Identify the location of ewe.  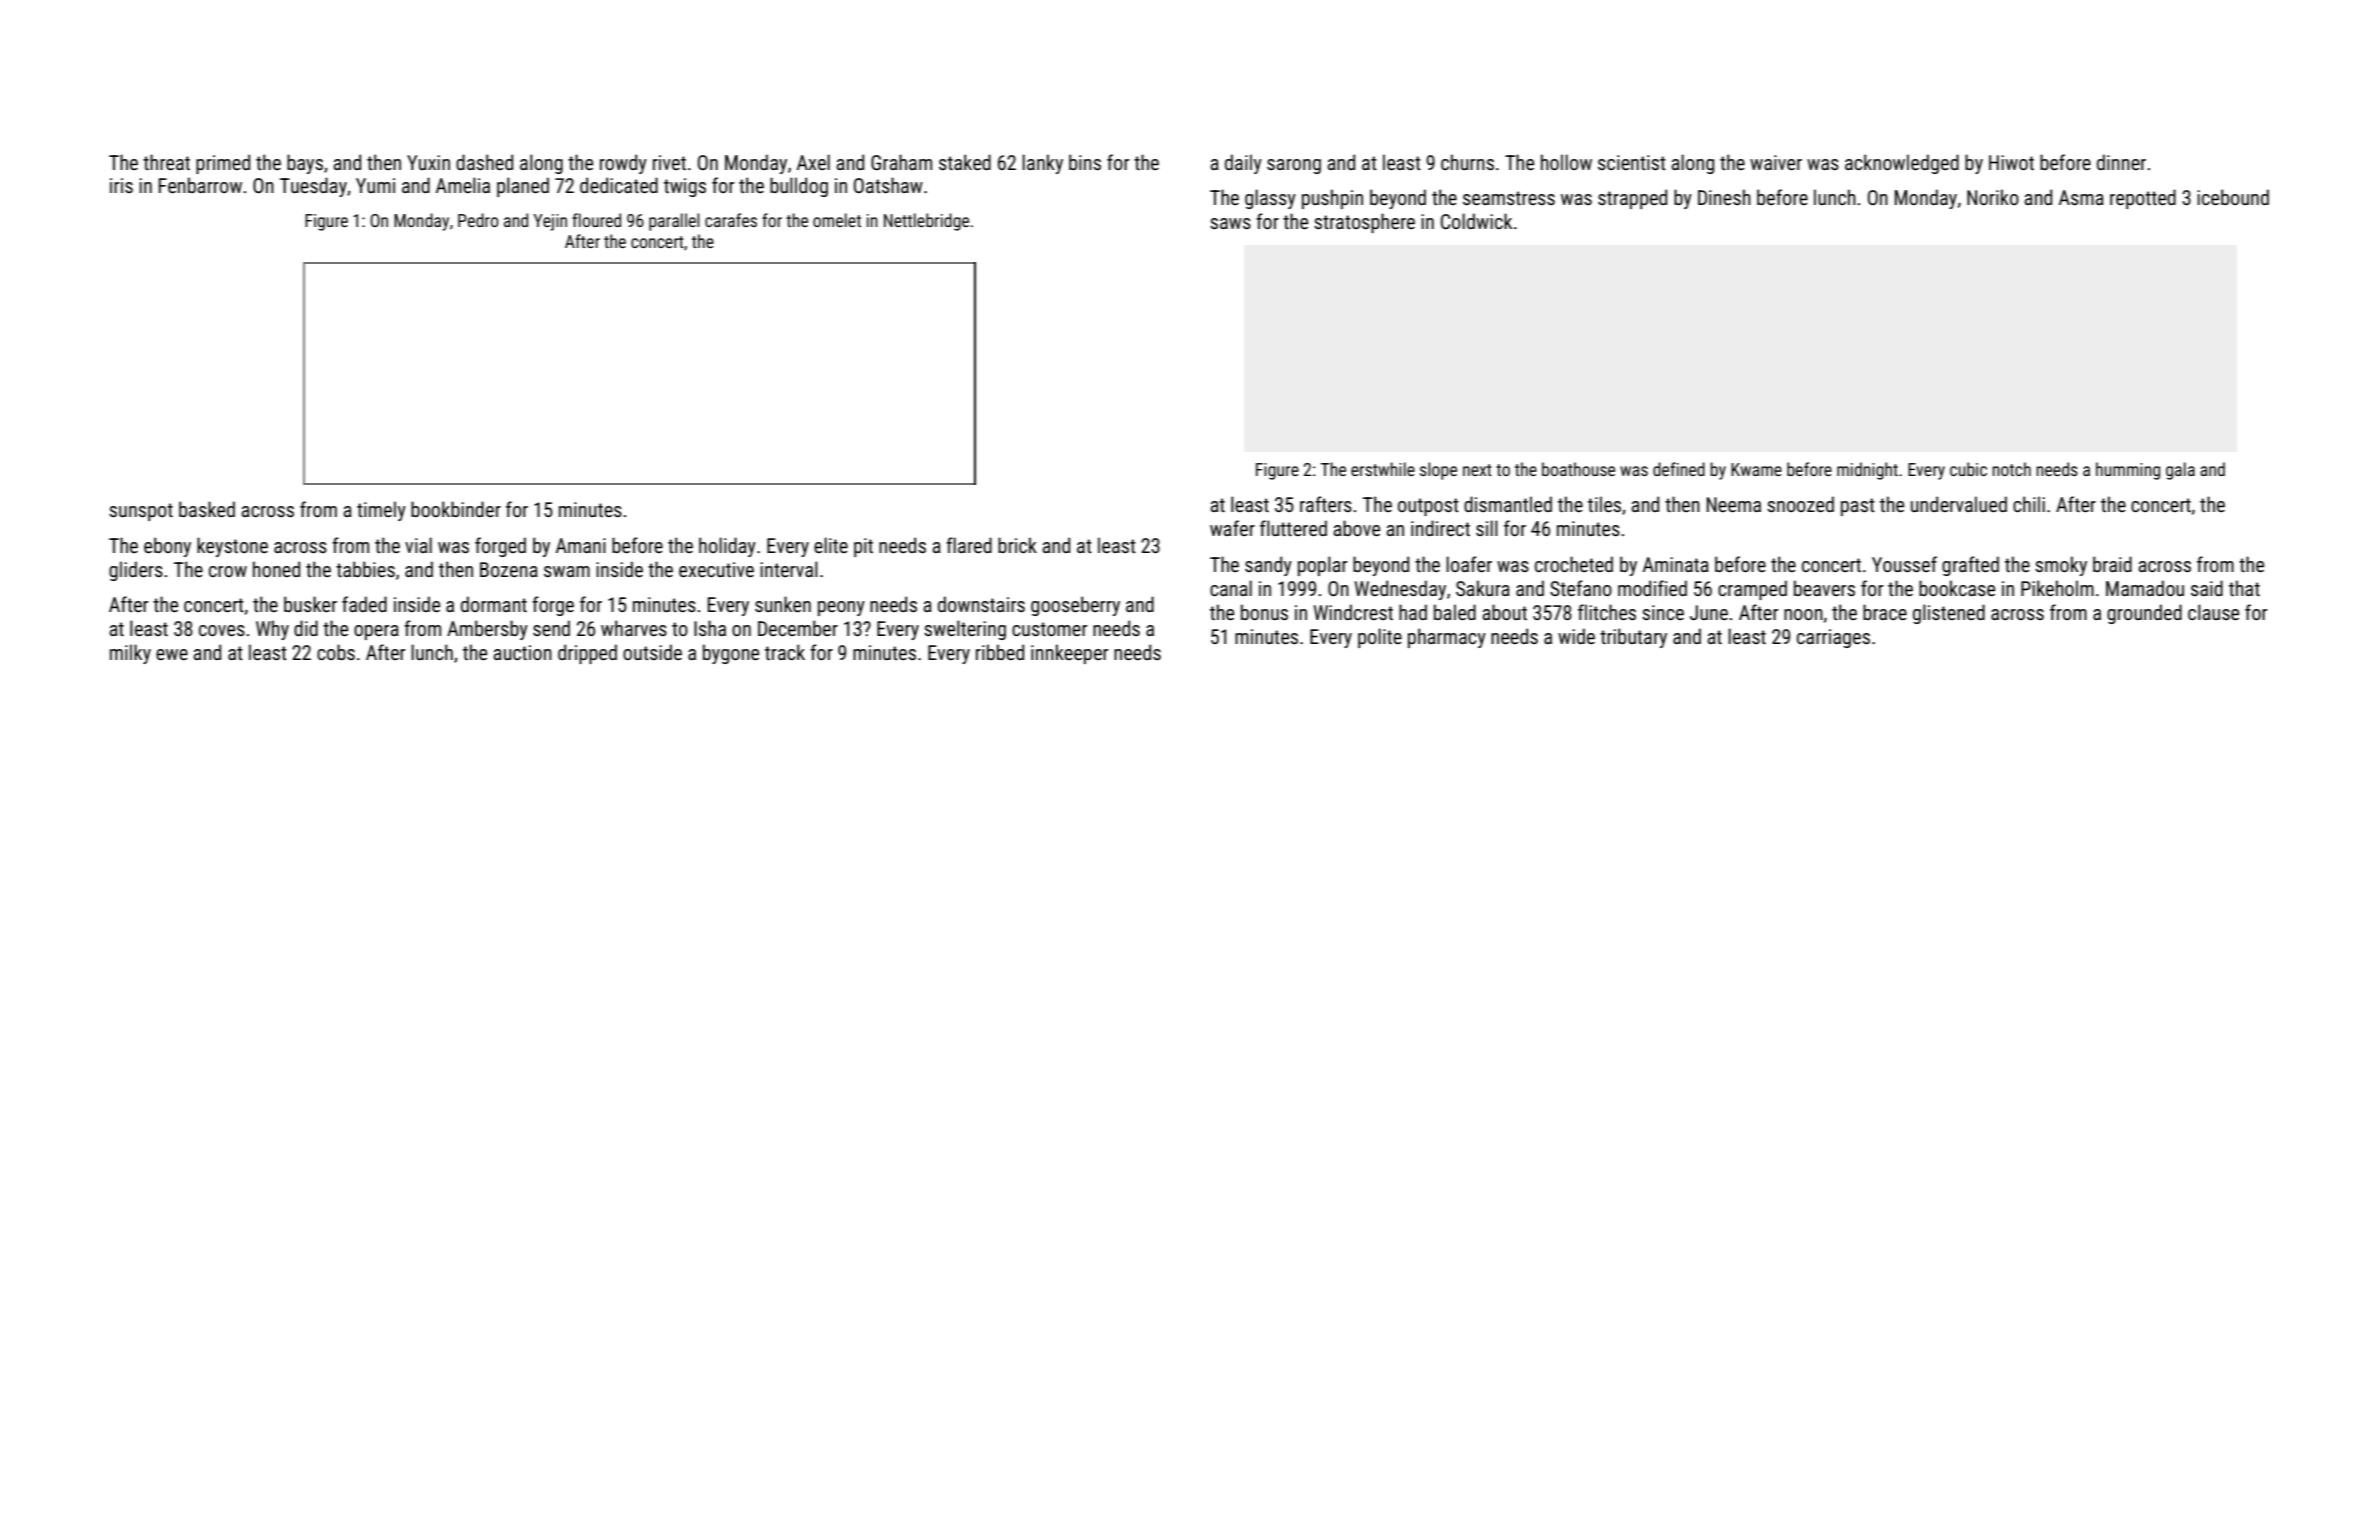
(172, 654).
